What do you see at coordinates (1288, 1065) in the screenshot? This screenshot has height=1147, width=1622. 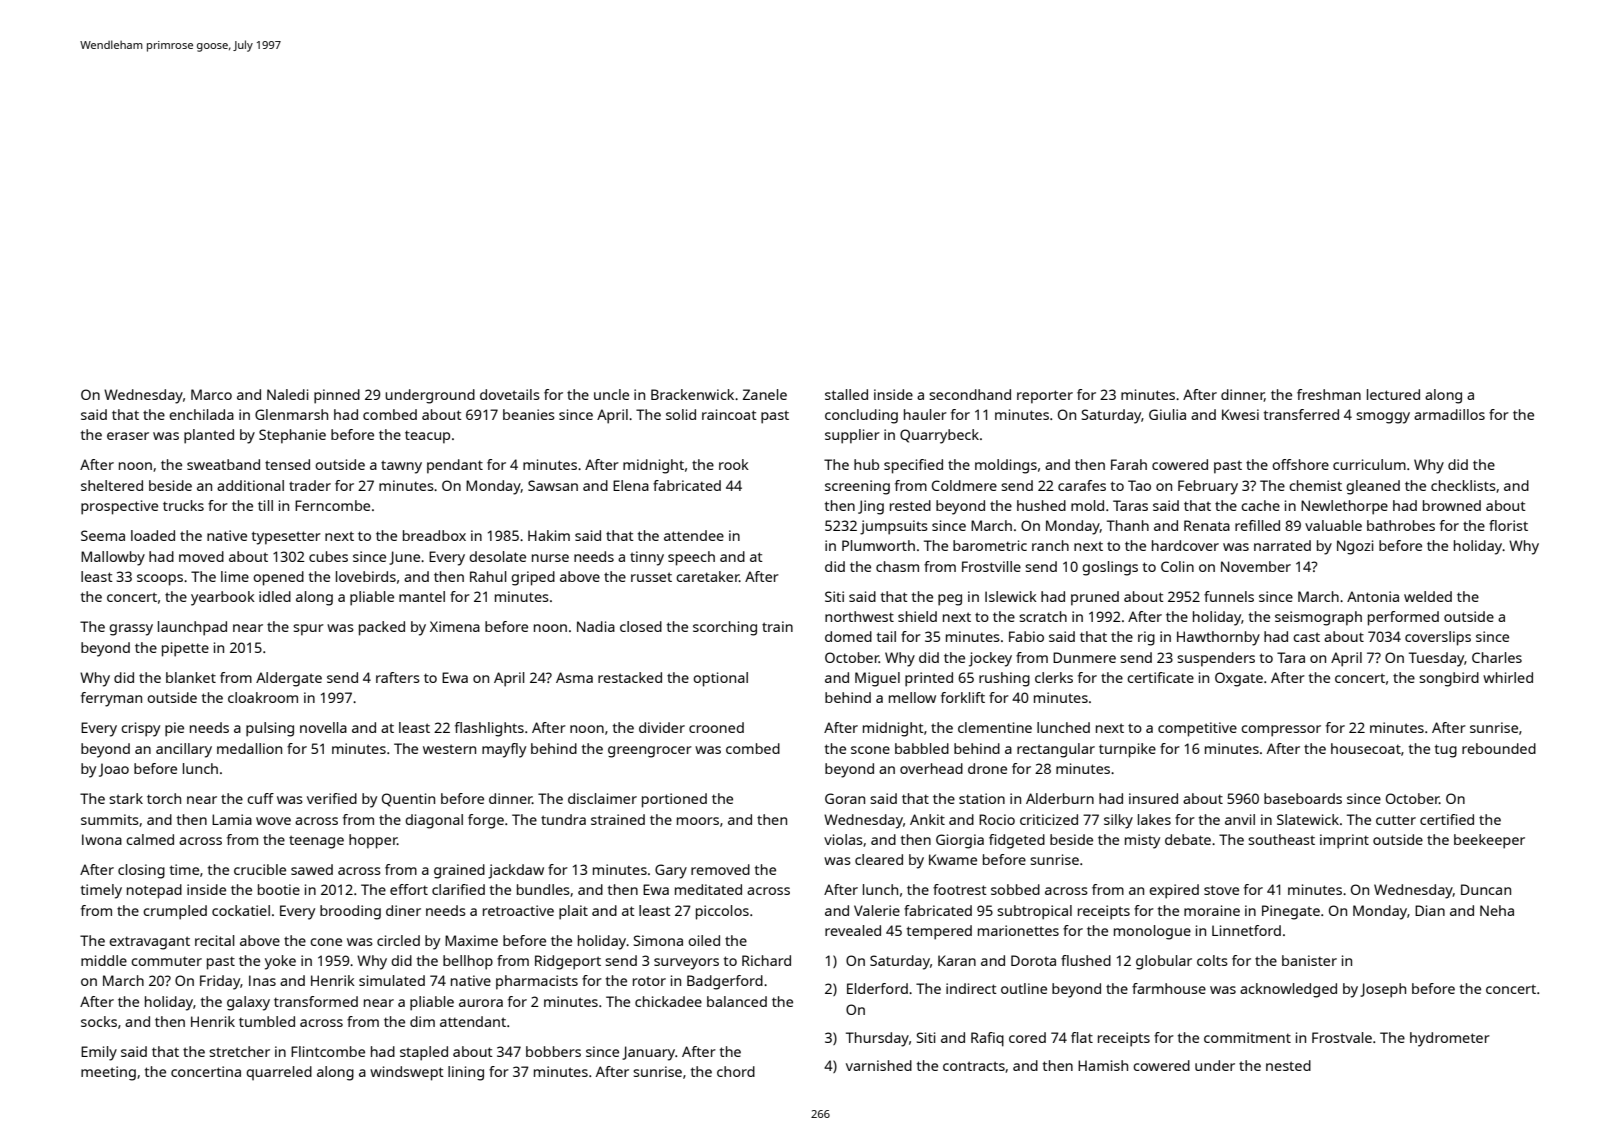 I see `nested` at bounding box center [1288, 1065].
